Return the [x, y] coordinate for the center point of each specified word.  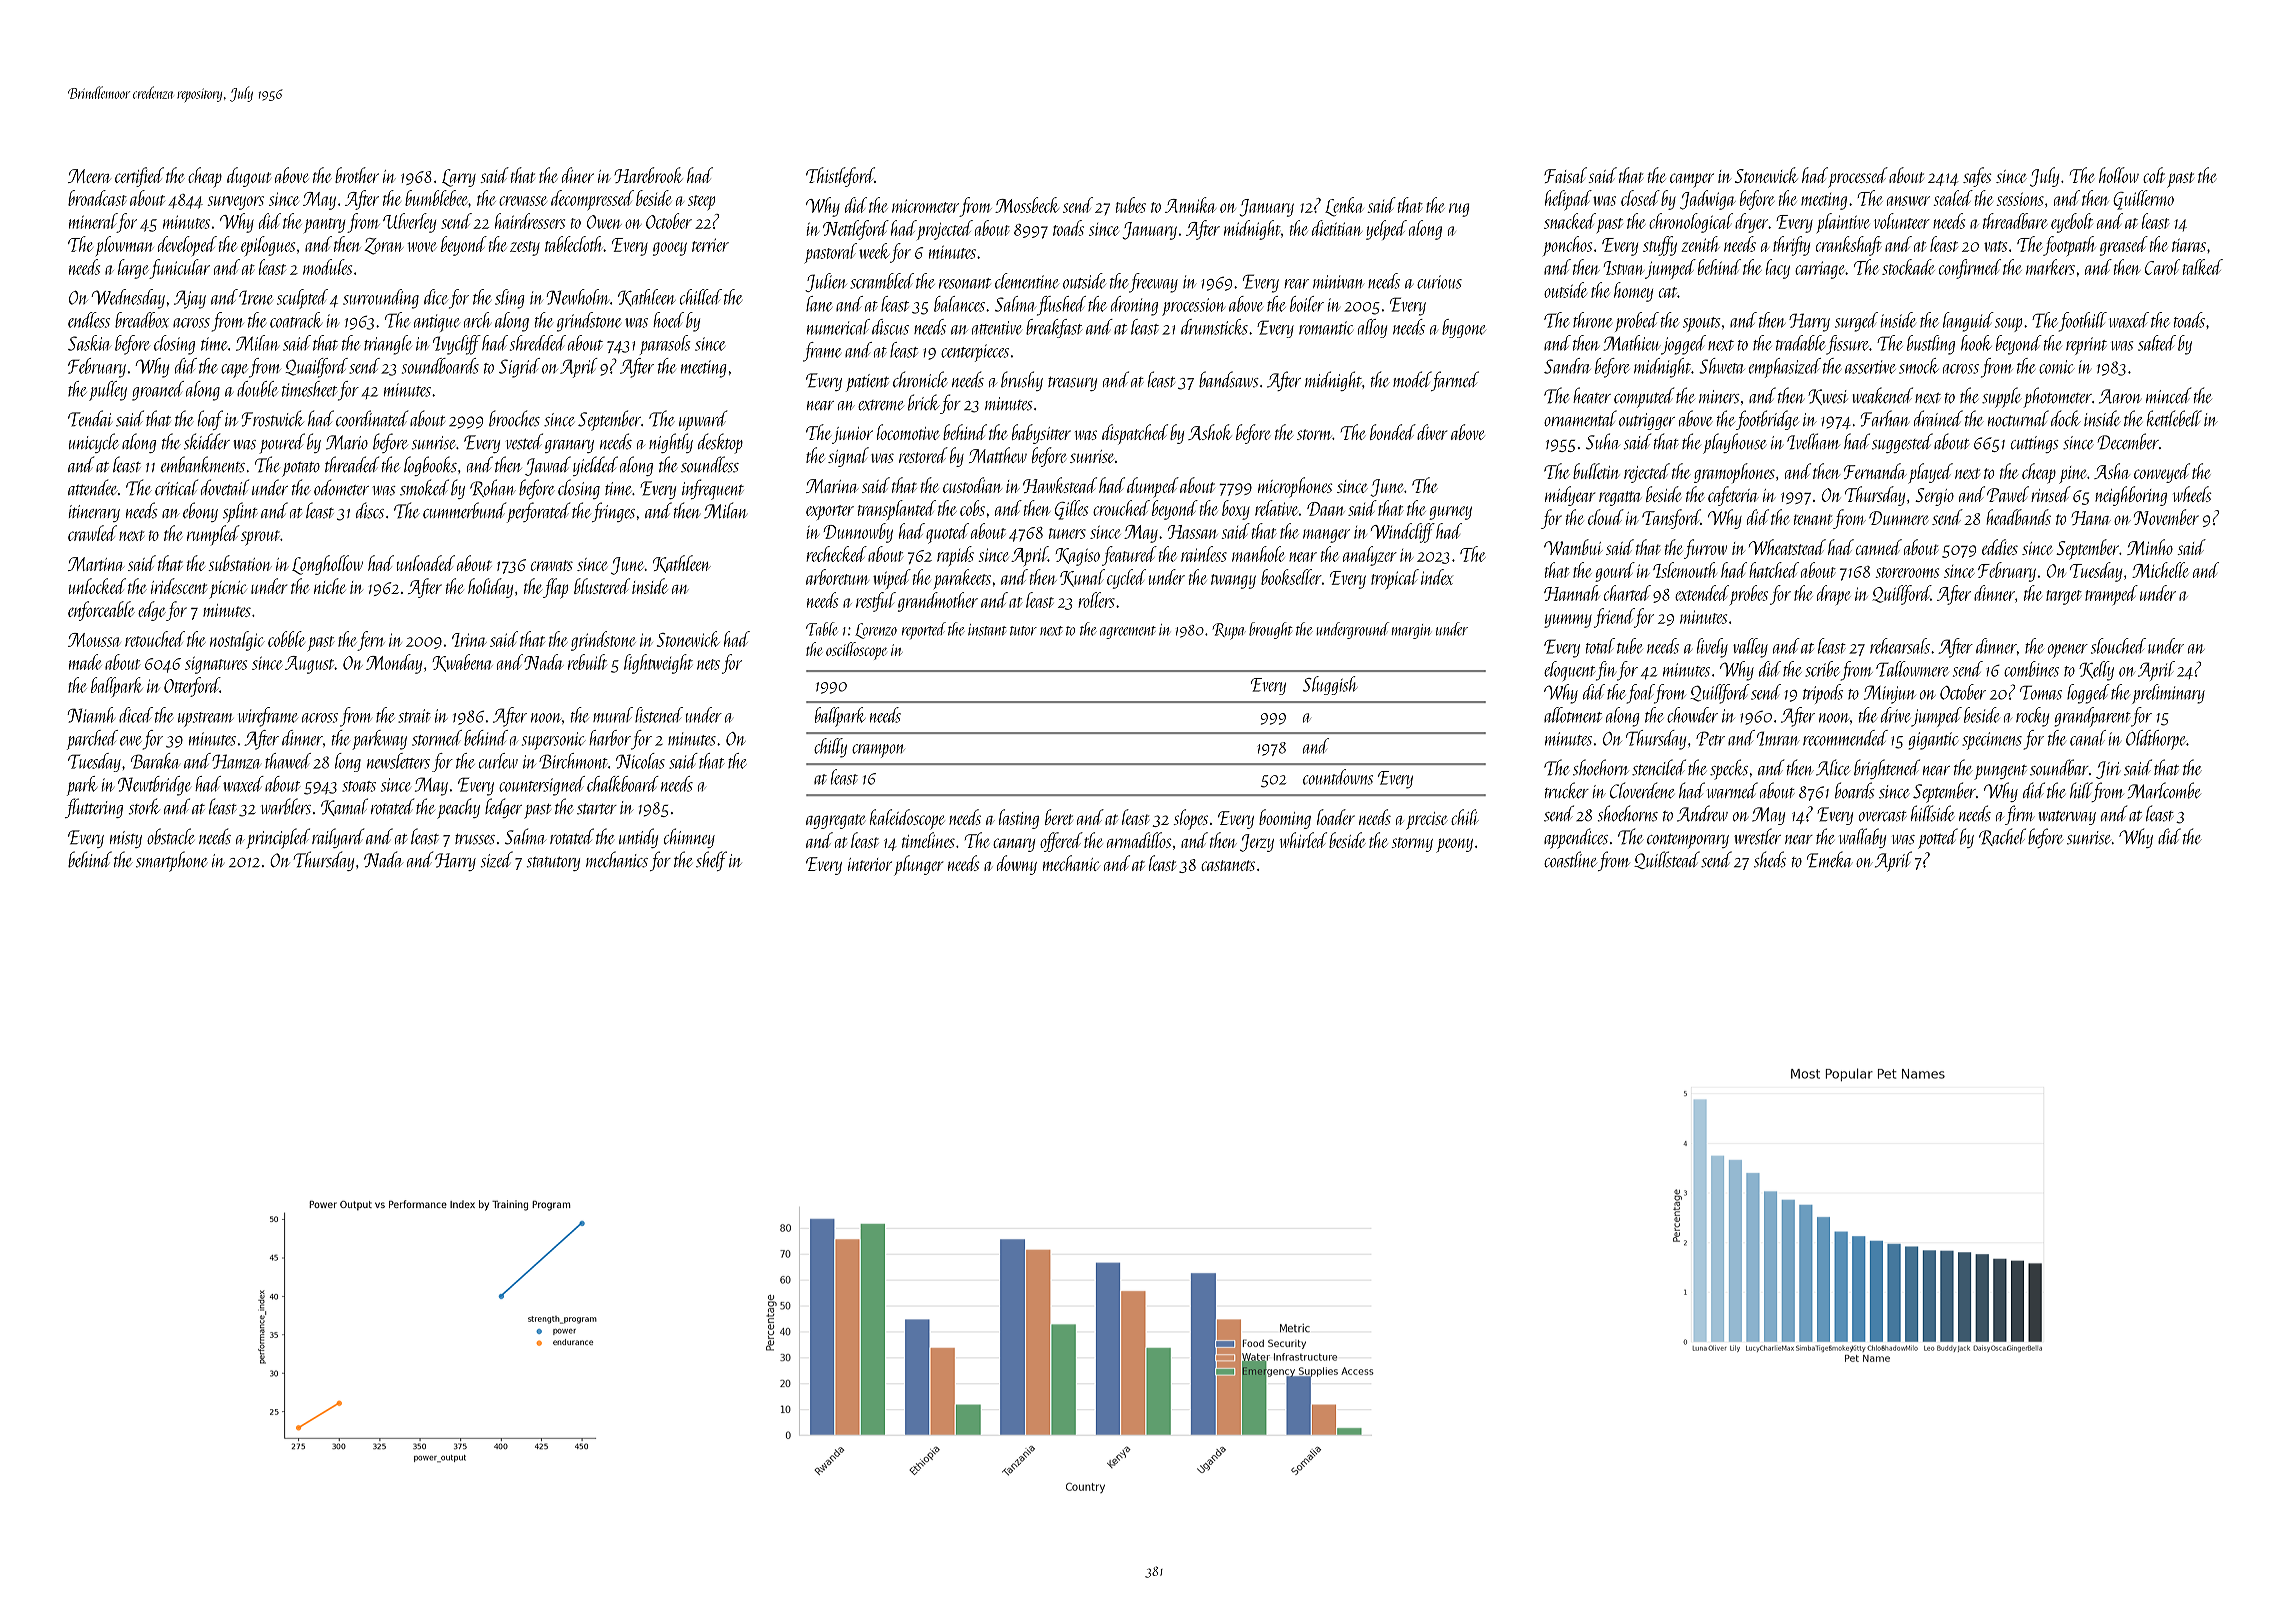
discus [890, 327]
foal [1640, 694]
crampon [878, 751]
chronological [1691, 223]
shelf [711, 861]
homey [1633, 292]
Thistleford [840, 177]
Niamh [91, 715]
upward [703, 420]
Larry [459, 178]
